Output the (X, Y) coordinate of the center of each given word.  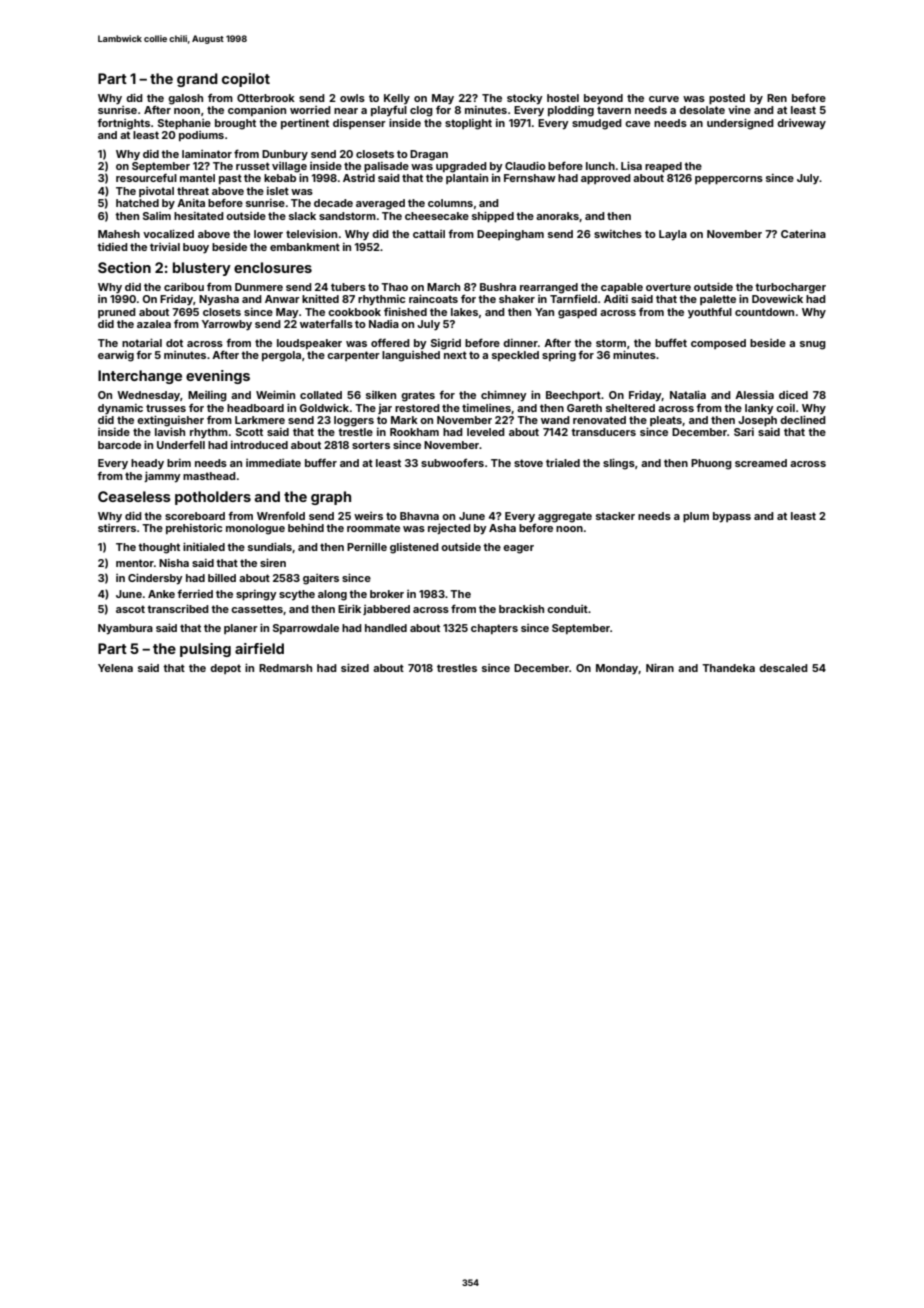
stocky (525, 99)
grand (197, 80)
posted (727, 99)
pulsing (205, 650)
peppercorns (729, 180)
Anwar (282, 299)
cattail (429, 234)
